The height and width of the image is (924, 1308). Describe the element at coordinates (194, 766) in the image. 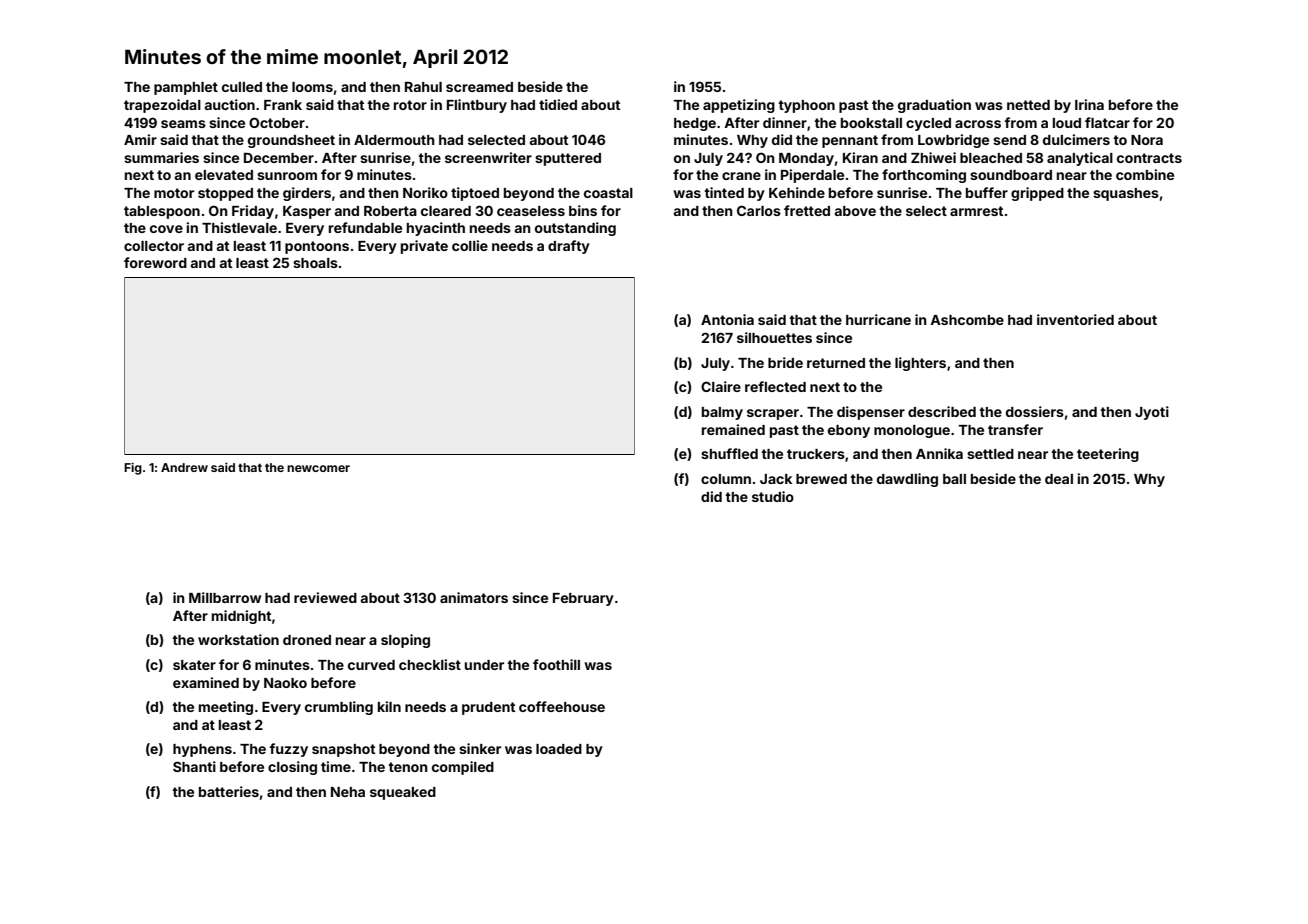

I see `Shanti` at that location.
